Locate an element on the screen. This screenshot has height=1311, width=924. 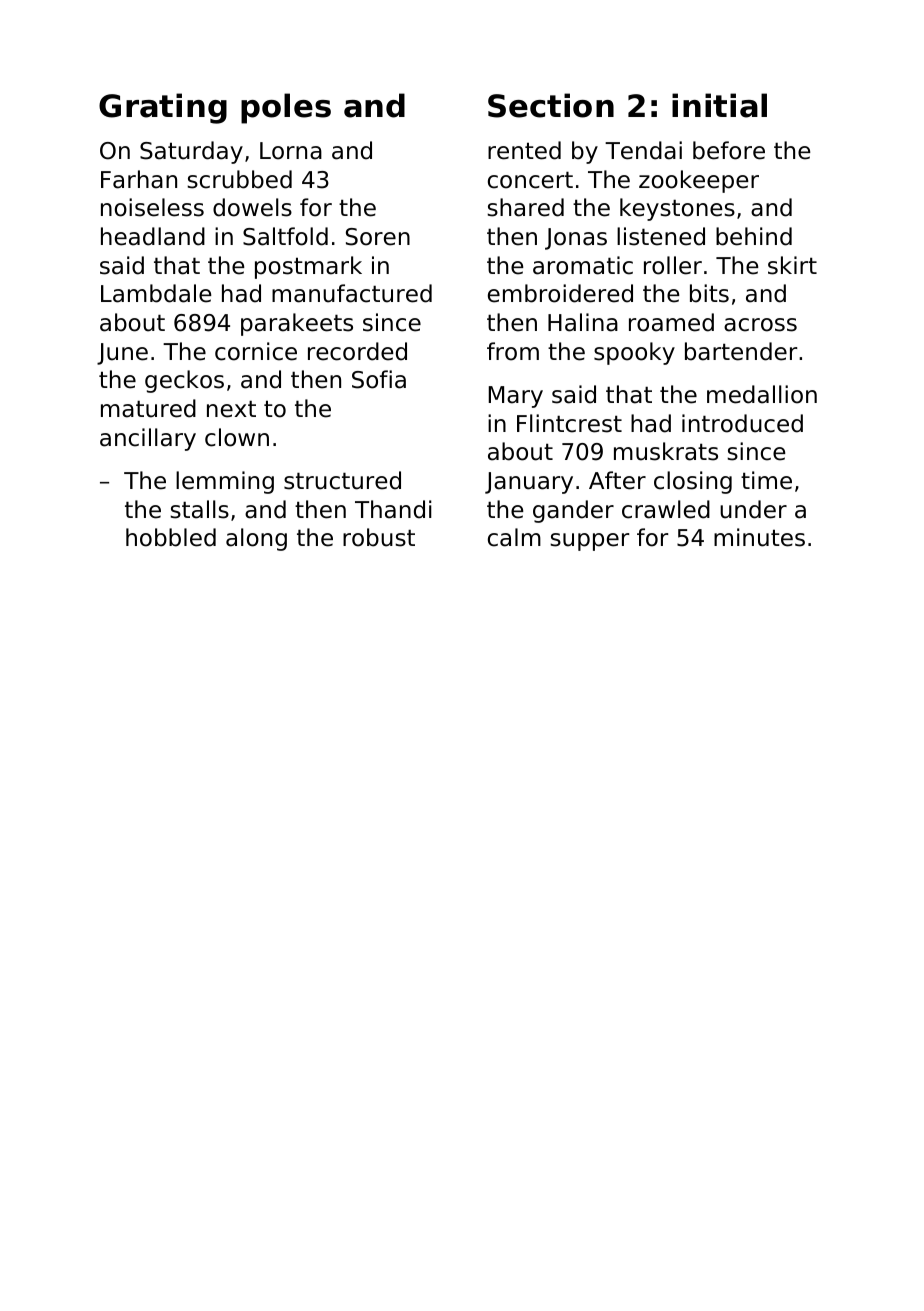
parakeets is located at coordinates (297, 324).
